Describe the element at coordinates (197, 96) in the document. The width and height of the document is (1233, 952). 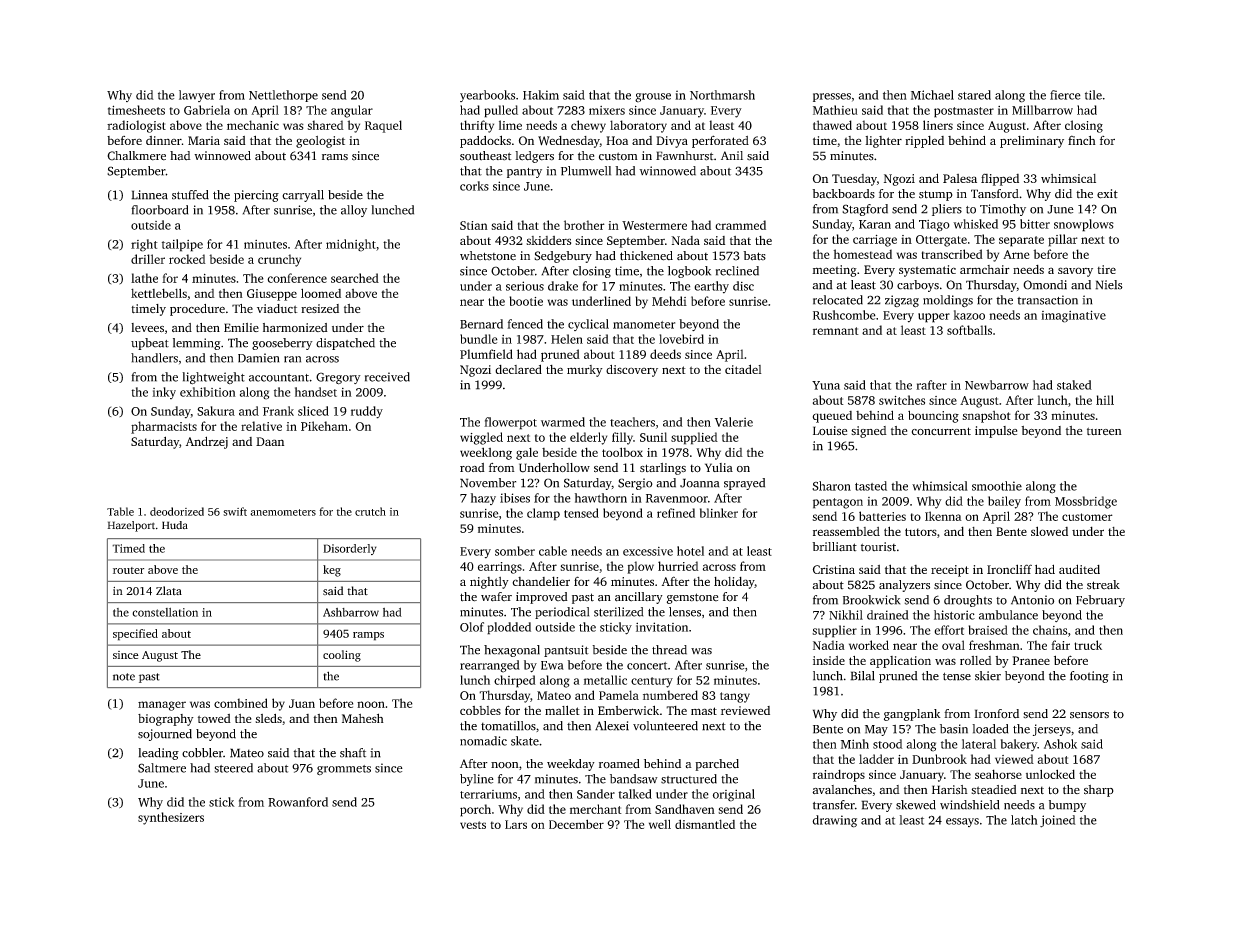
I see `lawyer` at that location.
